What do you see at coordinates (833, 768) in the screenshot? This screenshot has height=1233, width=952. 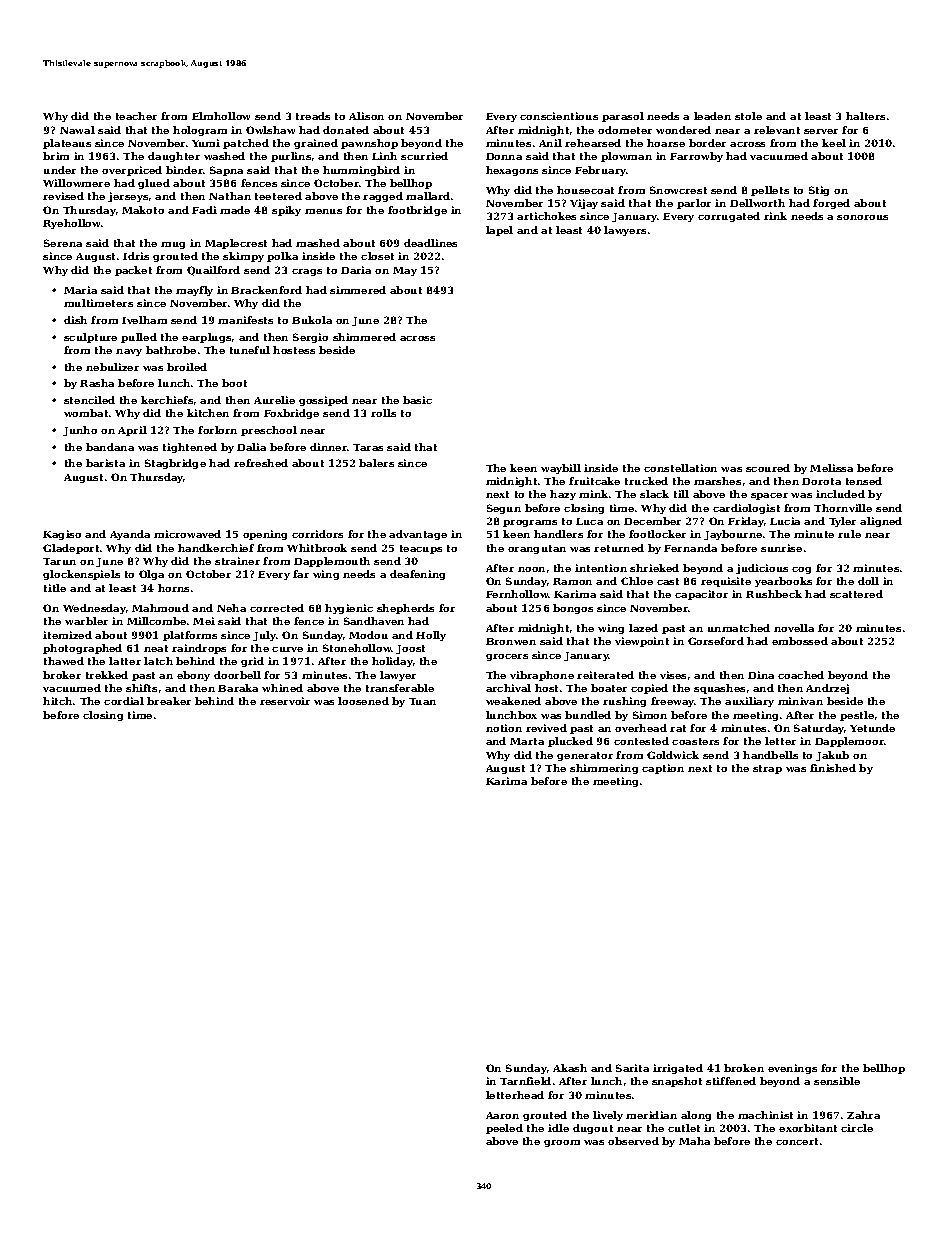 I see `finished` at bounding box center [833, 768].
